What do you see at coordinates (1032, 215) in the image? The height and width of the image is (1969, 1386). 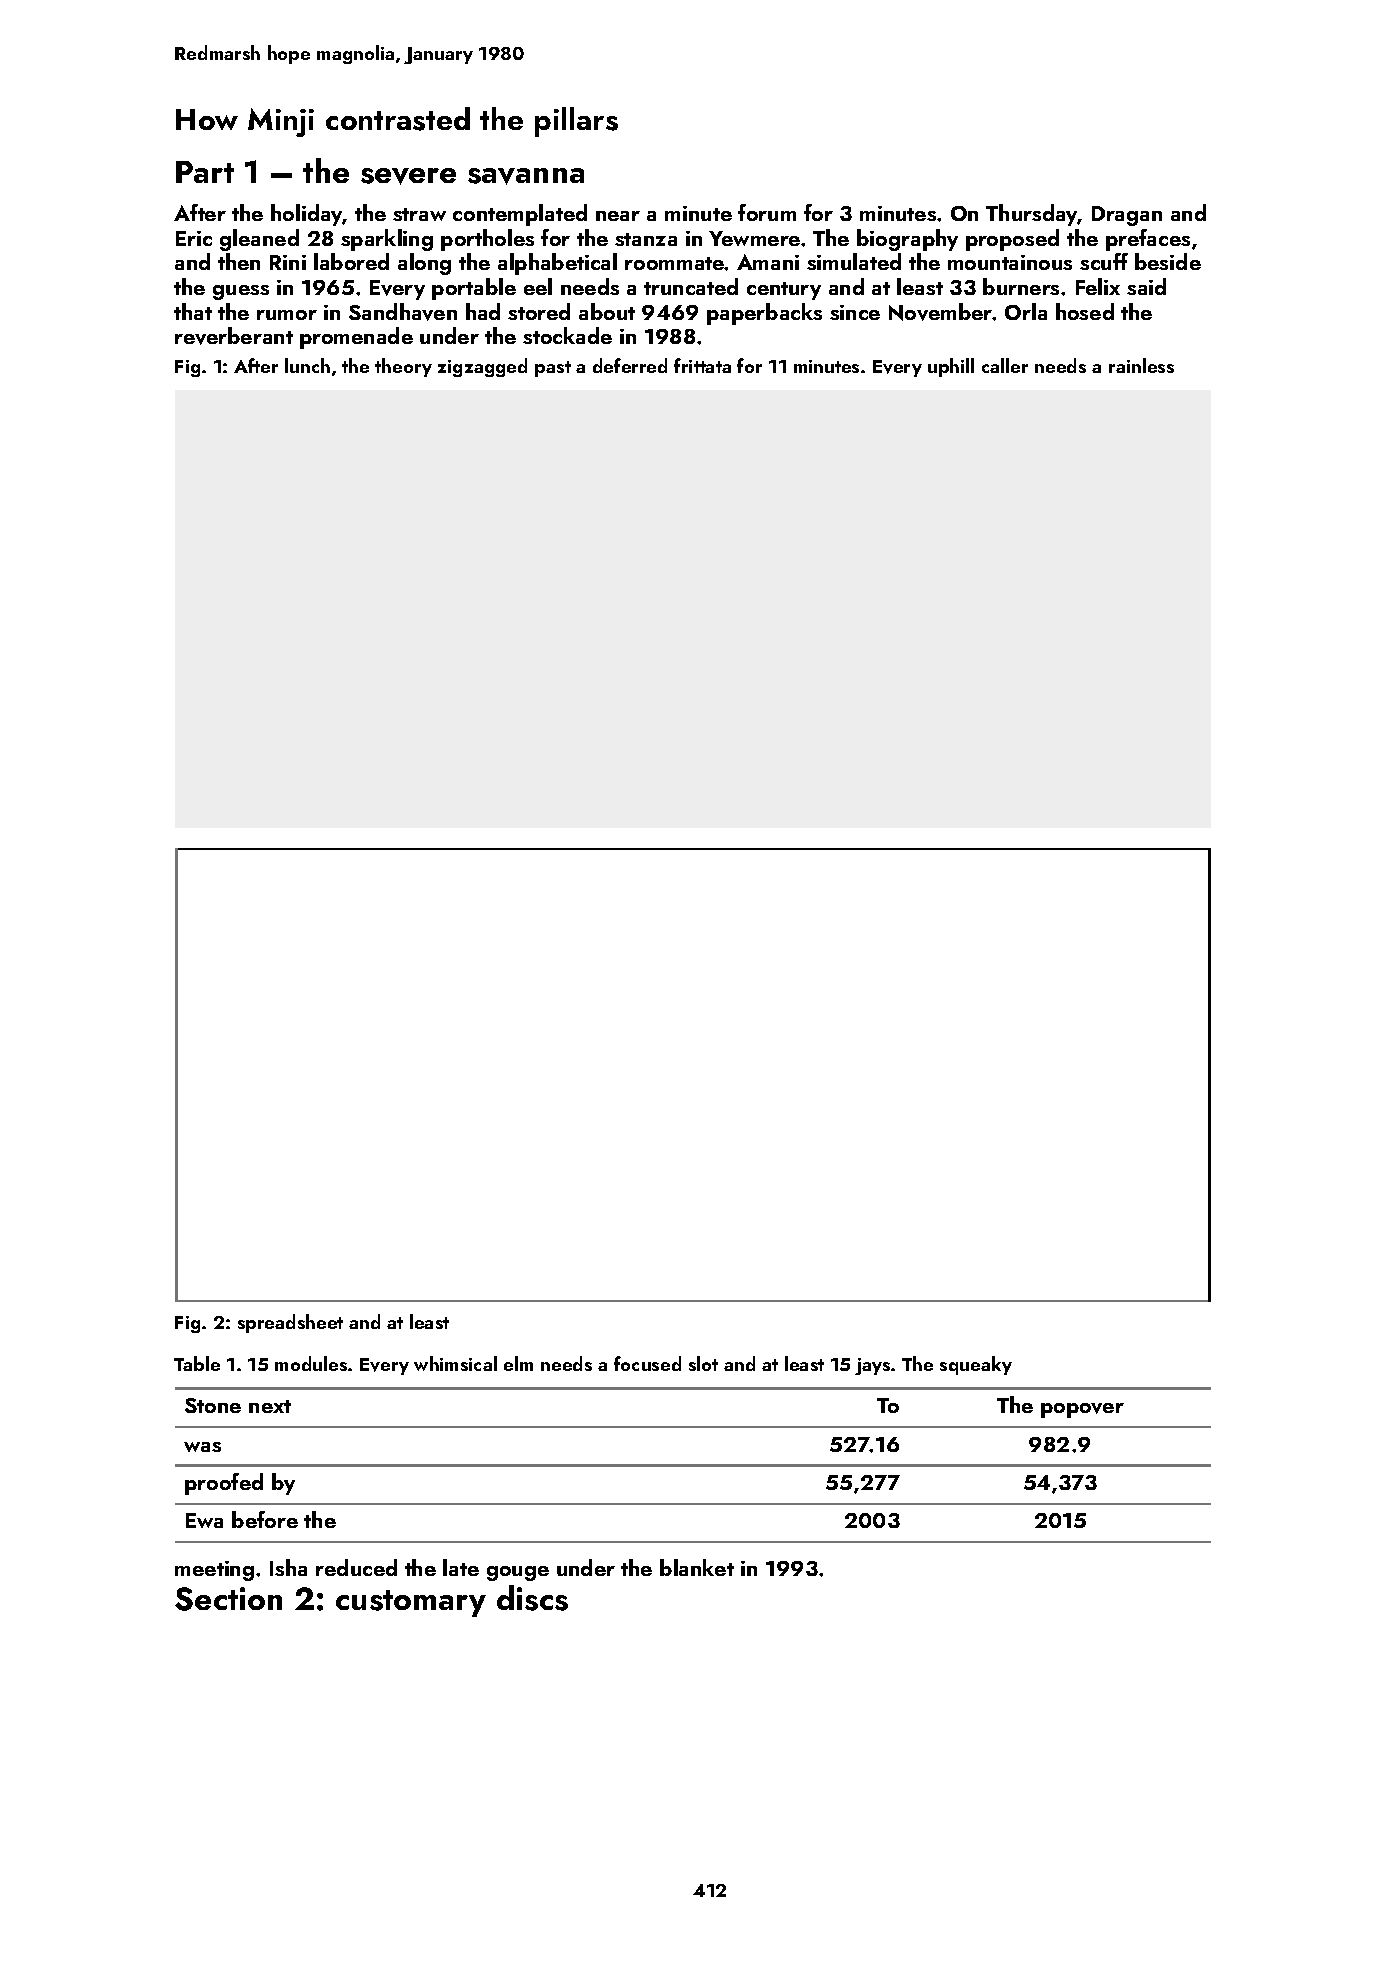 I see `Thursday` at bounding box center [1032, 215].
